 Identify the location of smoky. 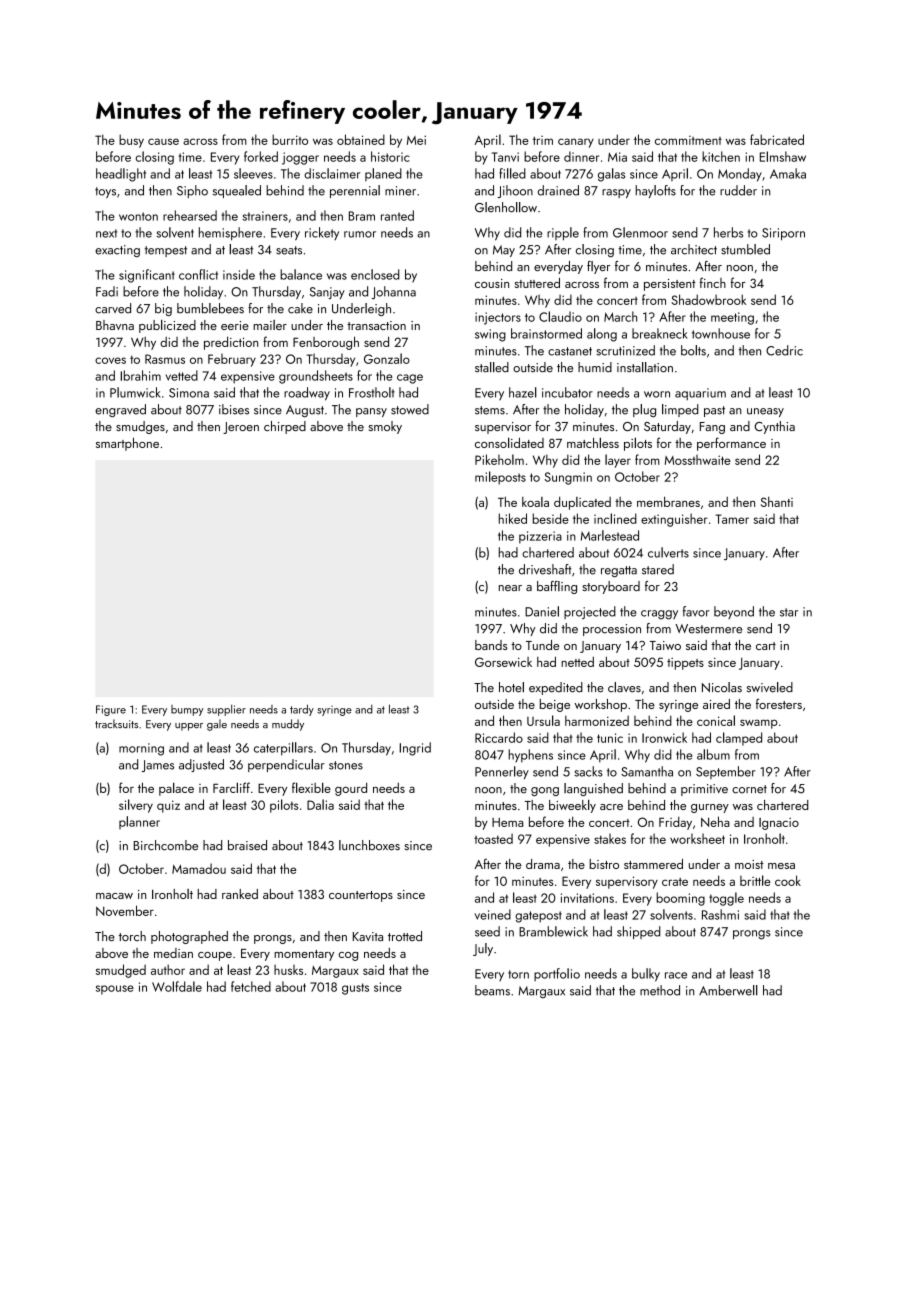
(385, 427).
